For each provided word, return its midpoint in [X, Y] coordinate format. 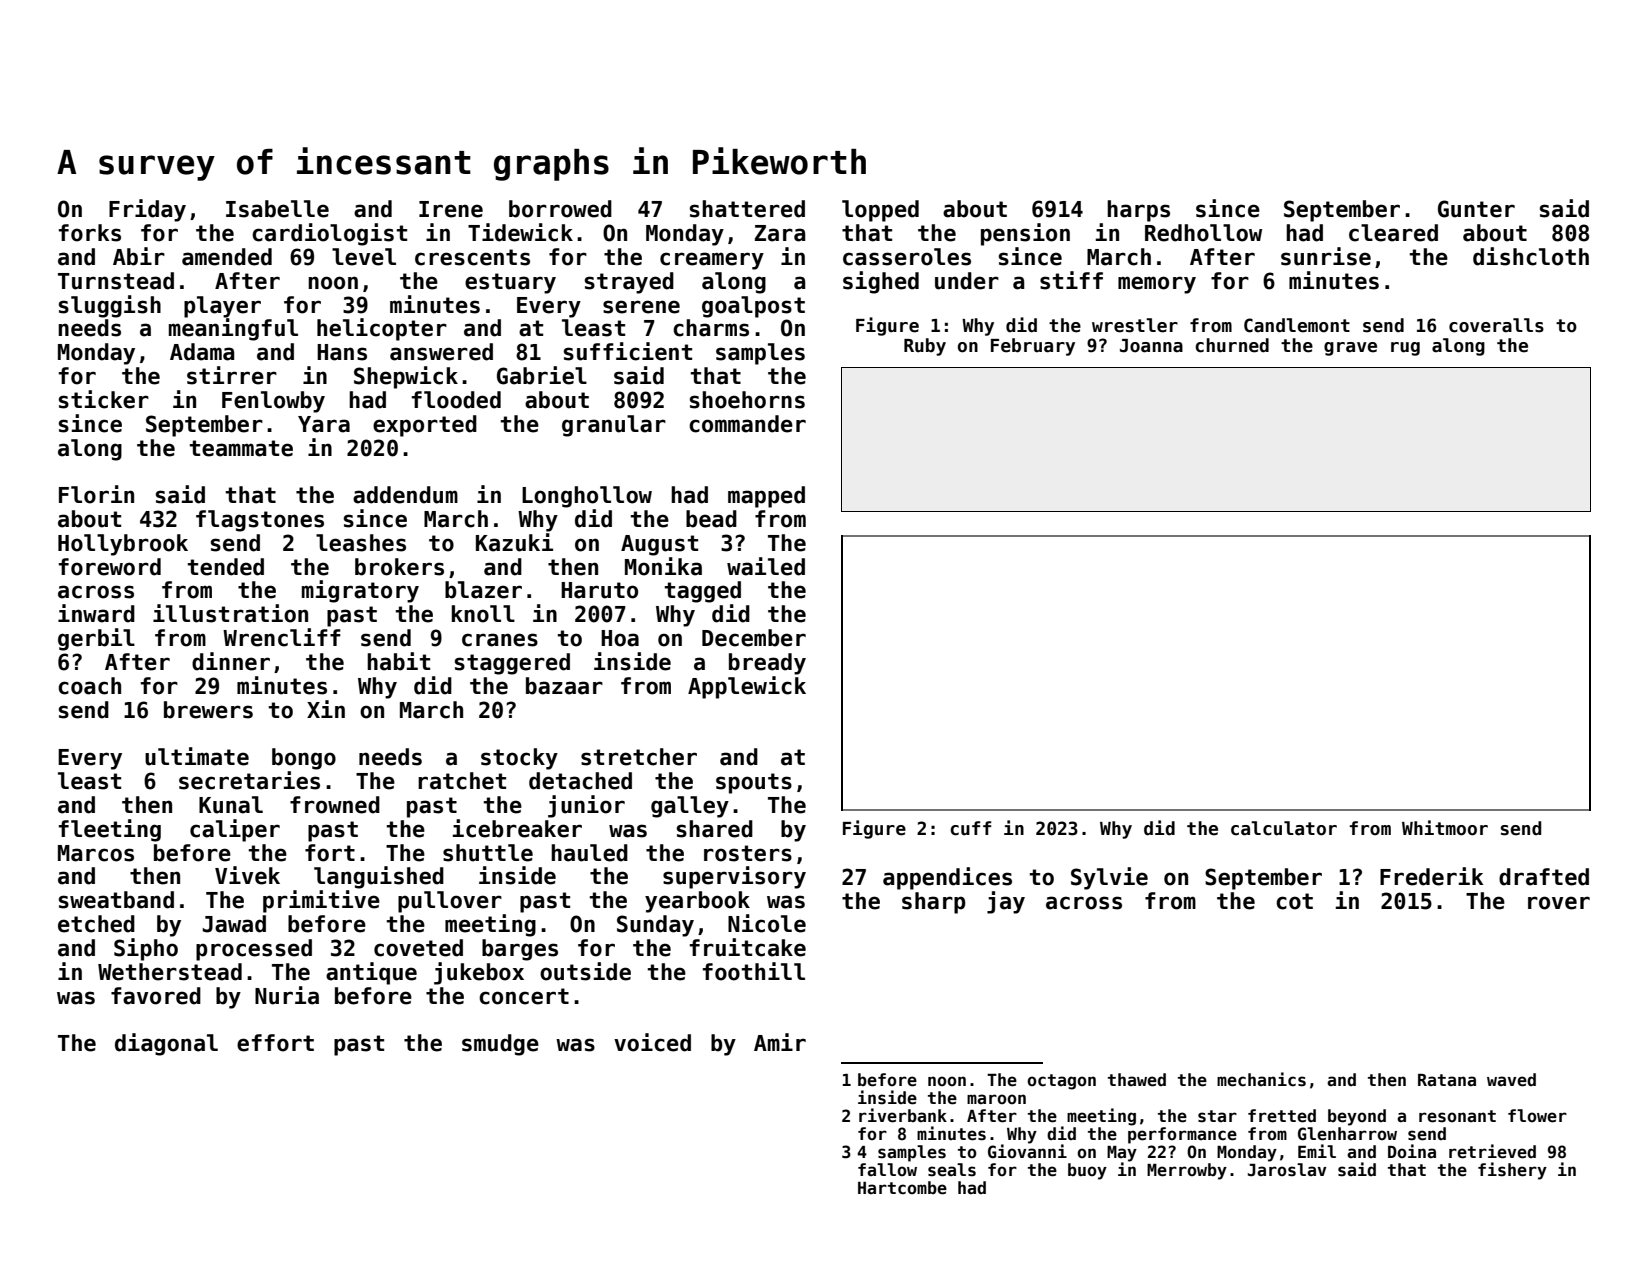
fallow [887, 1169]
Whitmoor [1445, 828]
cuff [970, 828]
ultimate [197, 756]
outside [585, 971]
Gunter [1476, 209]
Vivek [247, 875]
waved [1511, 1080]
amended [227, 257]
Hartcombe [902, 1188]
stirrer [232, 375]
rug [1405, 349]
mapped [766, 497]
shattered [747, 209]
